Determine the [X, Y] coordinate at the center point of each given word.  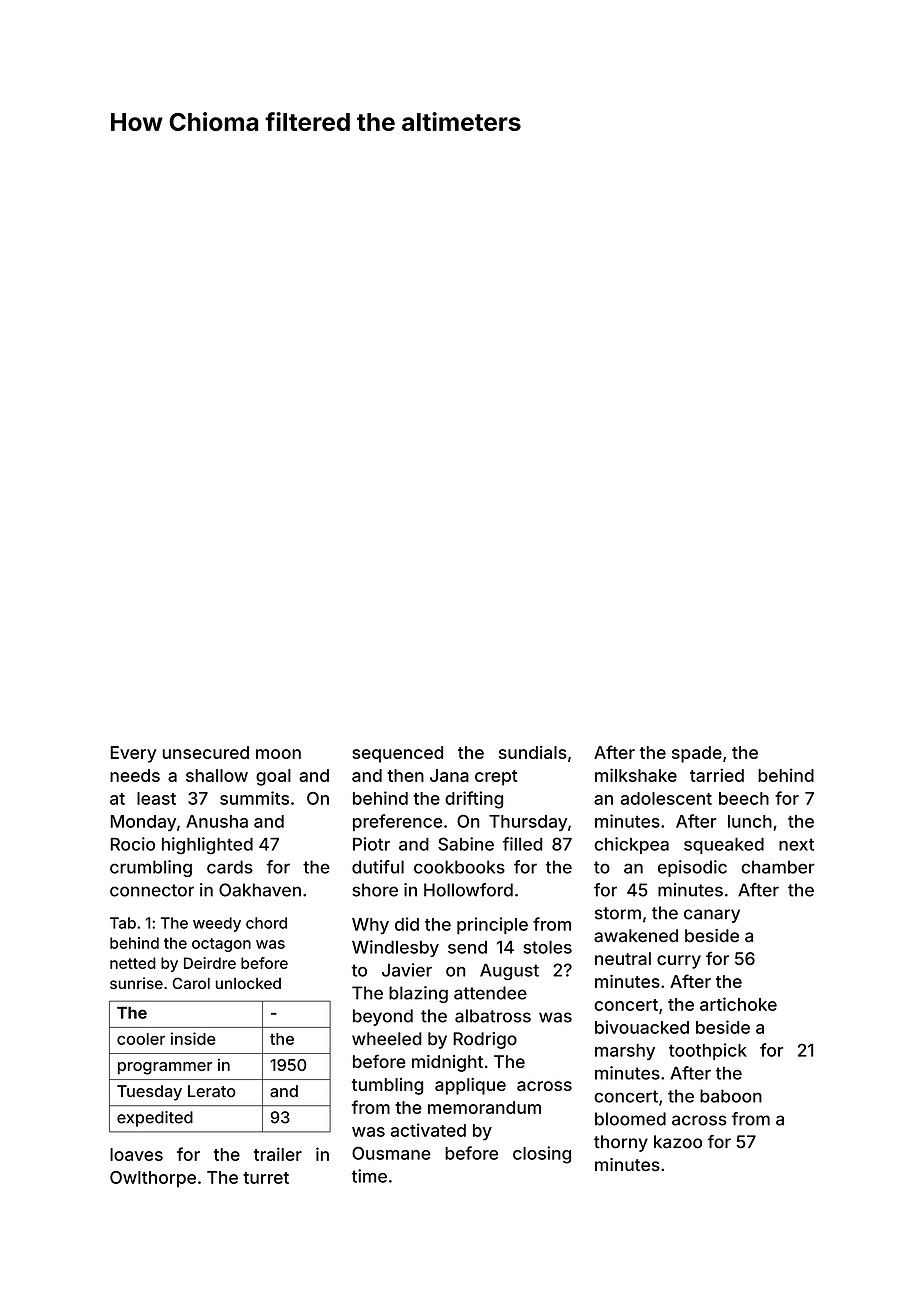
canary [712, 916]
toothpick [708, 1051]
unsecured [205, 752]
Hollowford [468, 890]
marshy [625, 1052]
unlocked [248, 983]
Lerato [212, 1091]
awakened [636, 936]
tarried [717, 775]
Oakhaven [260, 890]
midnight [447, 1063]
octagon [221, 945]
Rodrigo [485, 1040]
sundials [533, 752]
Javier [407, 970]
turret [266, 1178]
